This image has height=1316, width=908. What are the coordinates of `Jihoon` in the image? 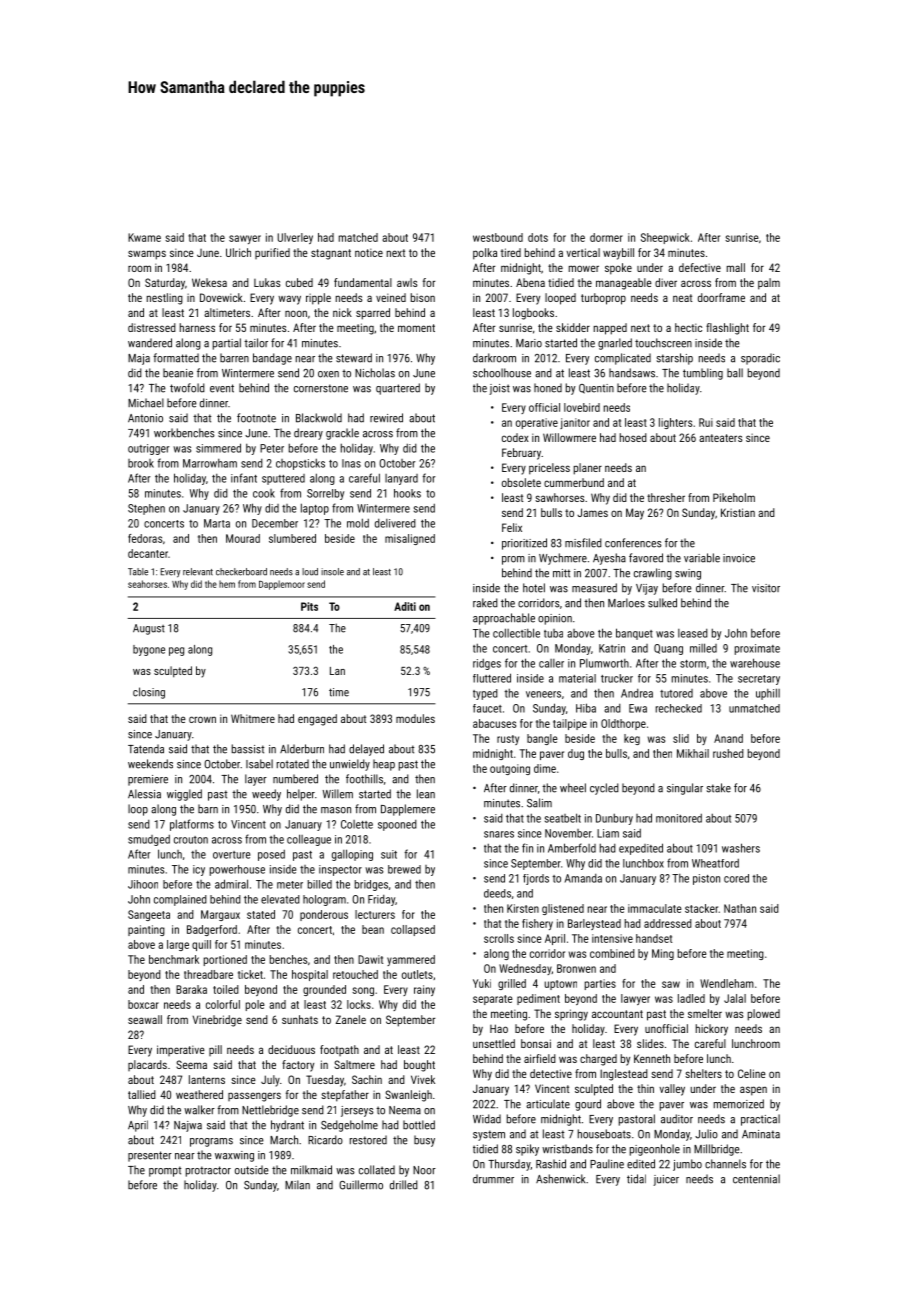 It's located at (143, 884).
